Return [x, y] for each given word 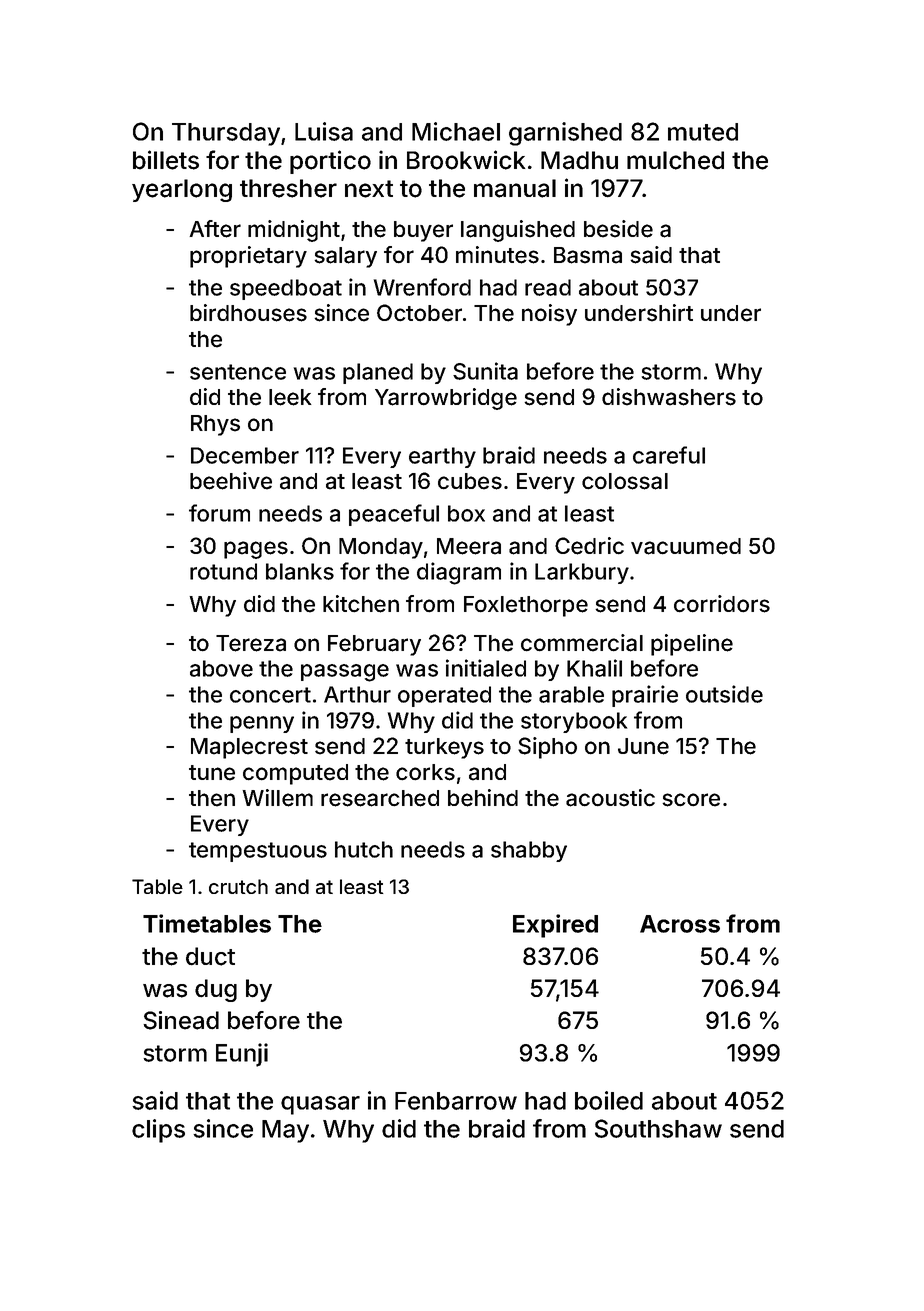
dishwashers [669, 397]
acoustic [610, 798]
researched [380, 798]
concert [270, 695]
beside [618, 229]
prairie [645, 696]
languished [518, 231]
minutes [497, 255]
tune [212, 773]
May [285, 1131]
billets [166, 160]
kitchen [361, 604]
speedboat [286, 289]
